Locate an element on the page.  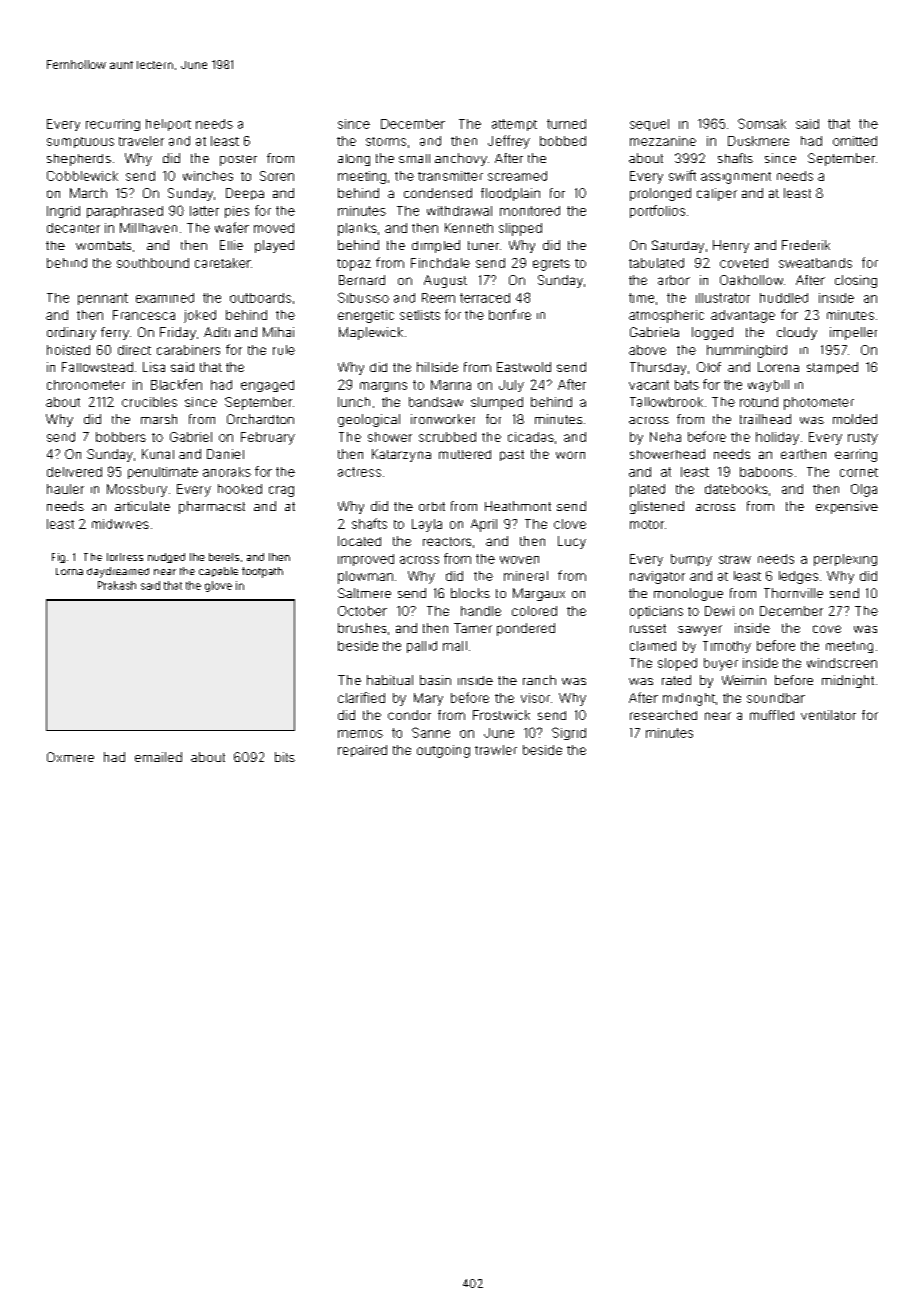
condensed is located at coordinates (438, 193).
